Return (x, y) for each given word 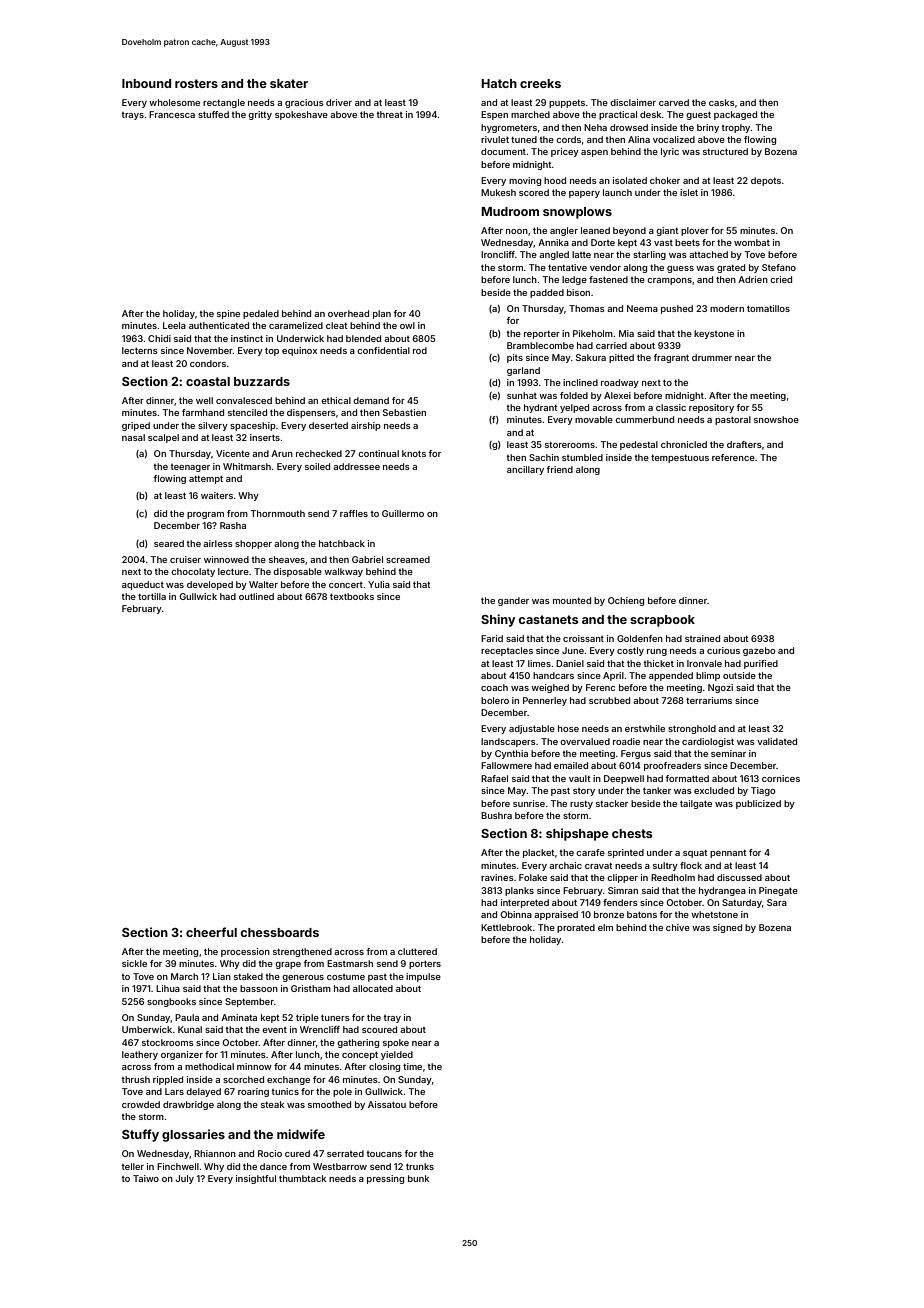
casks (722, 102)
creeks (540, 83)
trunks (420, 1166)
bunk (418, 1178)
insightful (256, 1179)
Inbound (146, 83)
